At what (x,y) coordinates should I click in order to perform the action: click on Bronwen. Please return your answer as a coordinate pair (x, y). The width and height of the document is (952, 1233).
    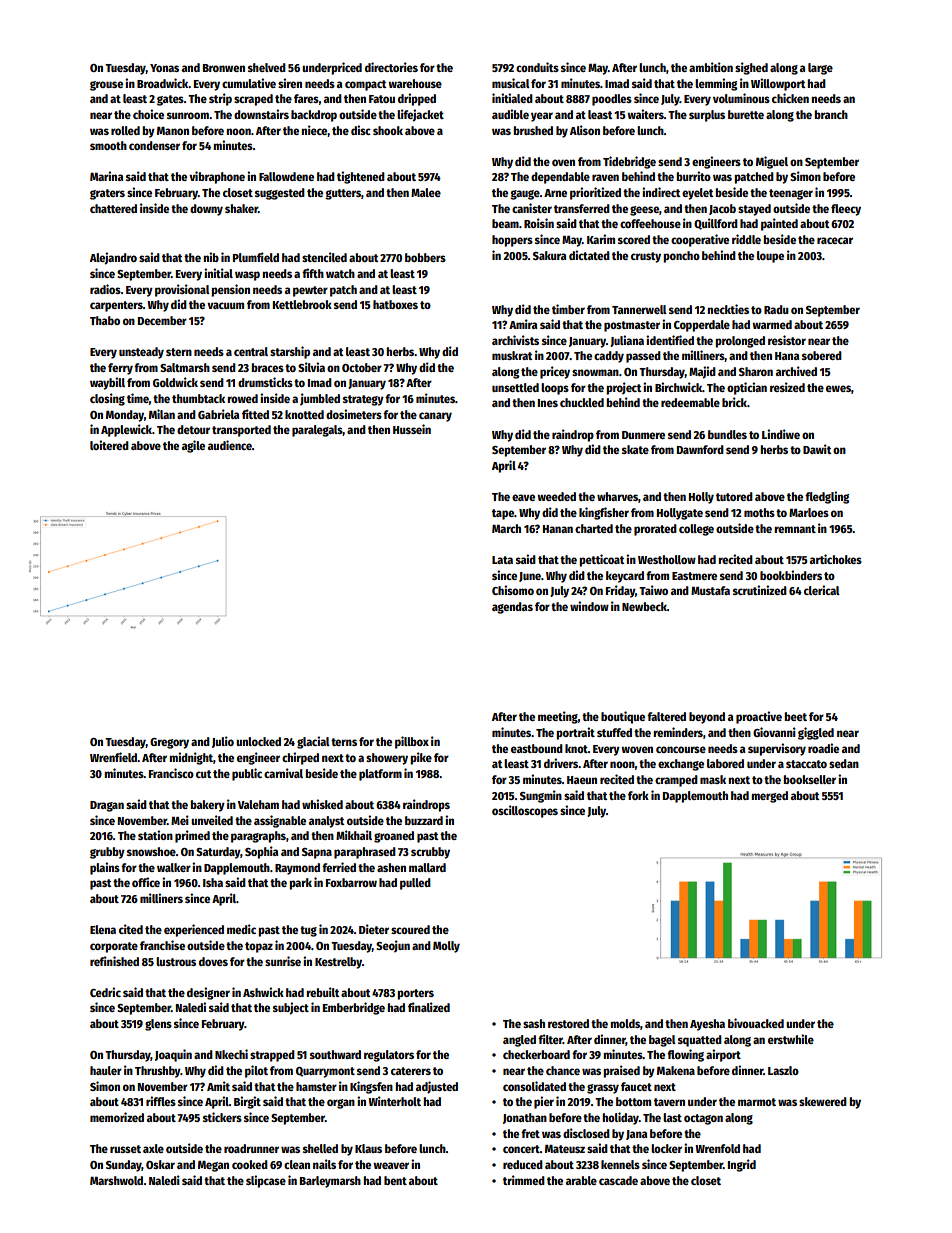
    Looking at the image, I should click on (224, 68).
